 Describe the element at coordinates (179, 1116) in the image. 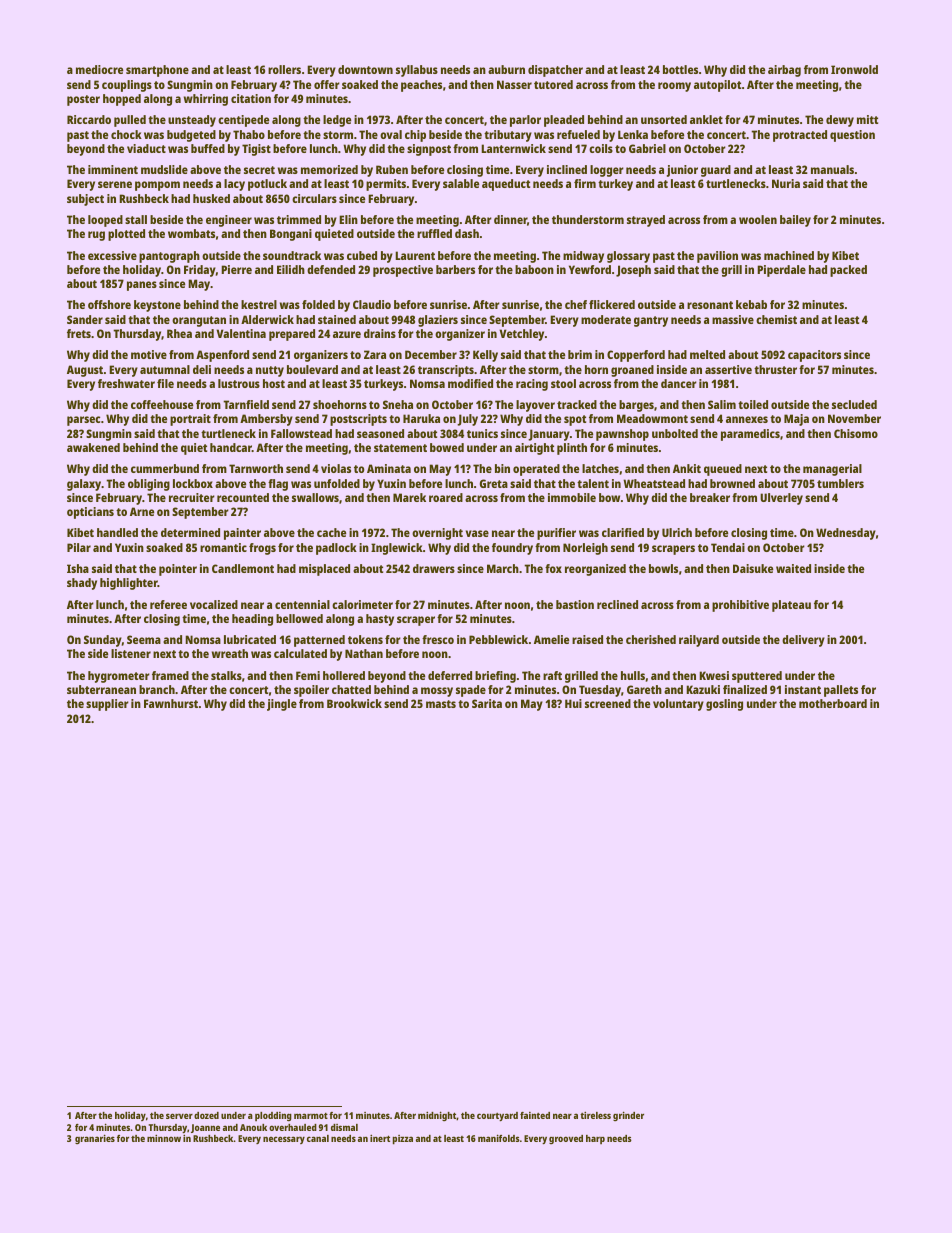

I see `server` at that location.
